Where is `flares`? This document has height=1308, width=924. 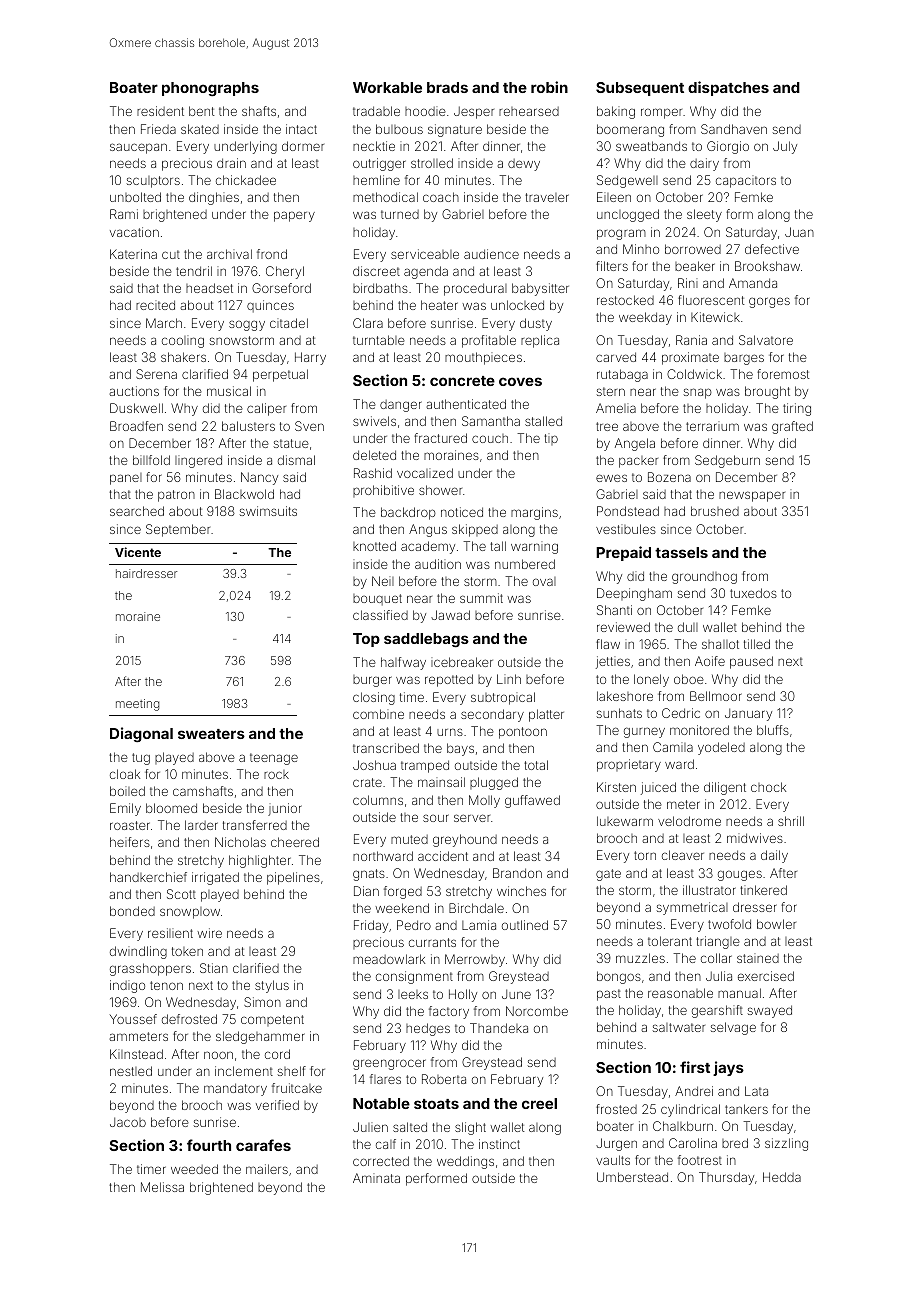
flares is located at coordinates (385, 1079).
